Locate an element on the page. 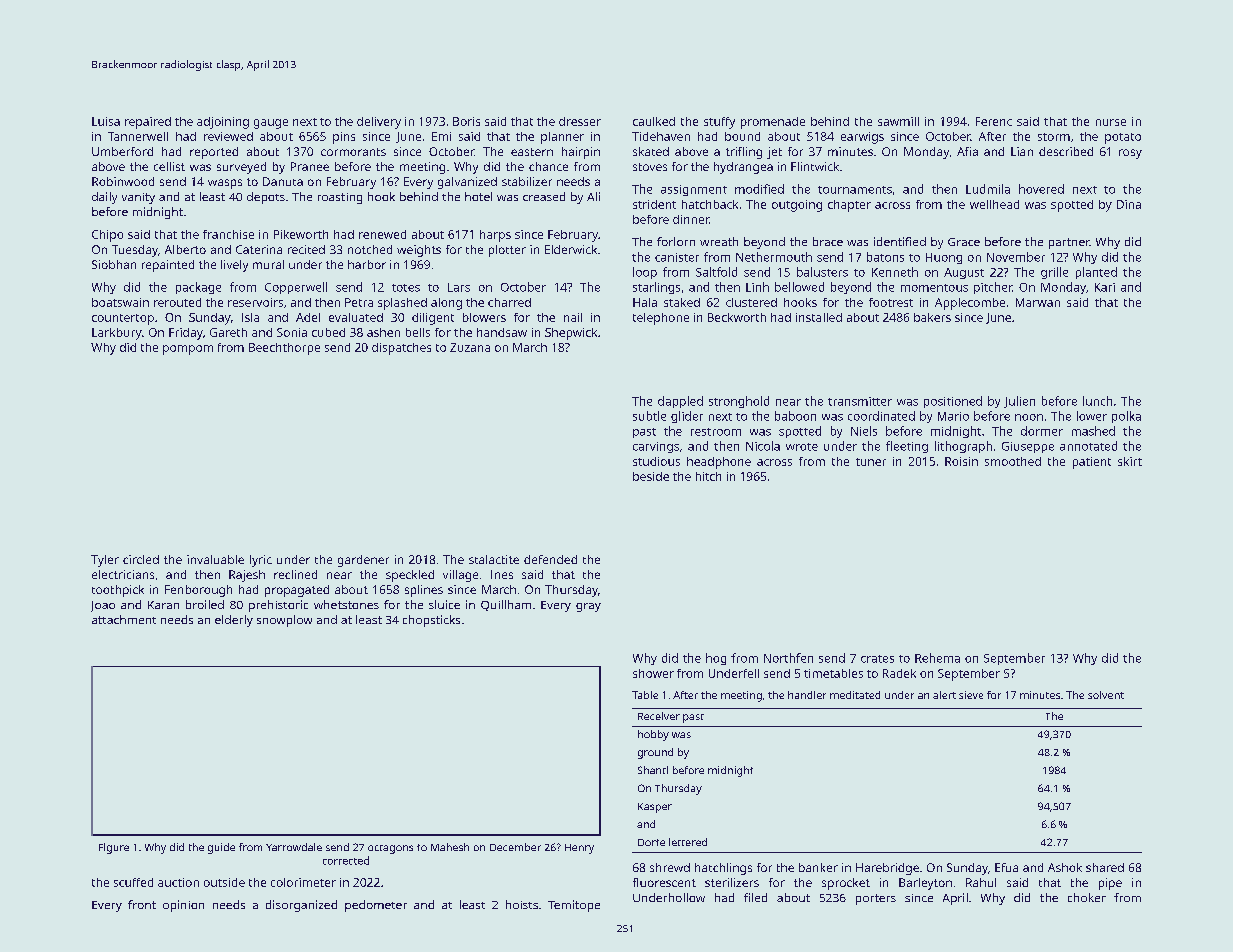 The height and width of the image is (952, 1233). gauge is located at coordinates (271, 124).
